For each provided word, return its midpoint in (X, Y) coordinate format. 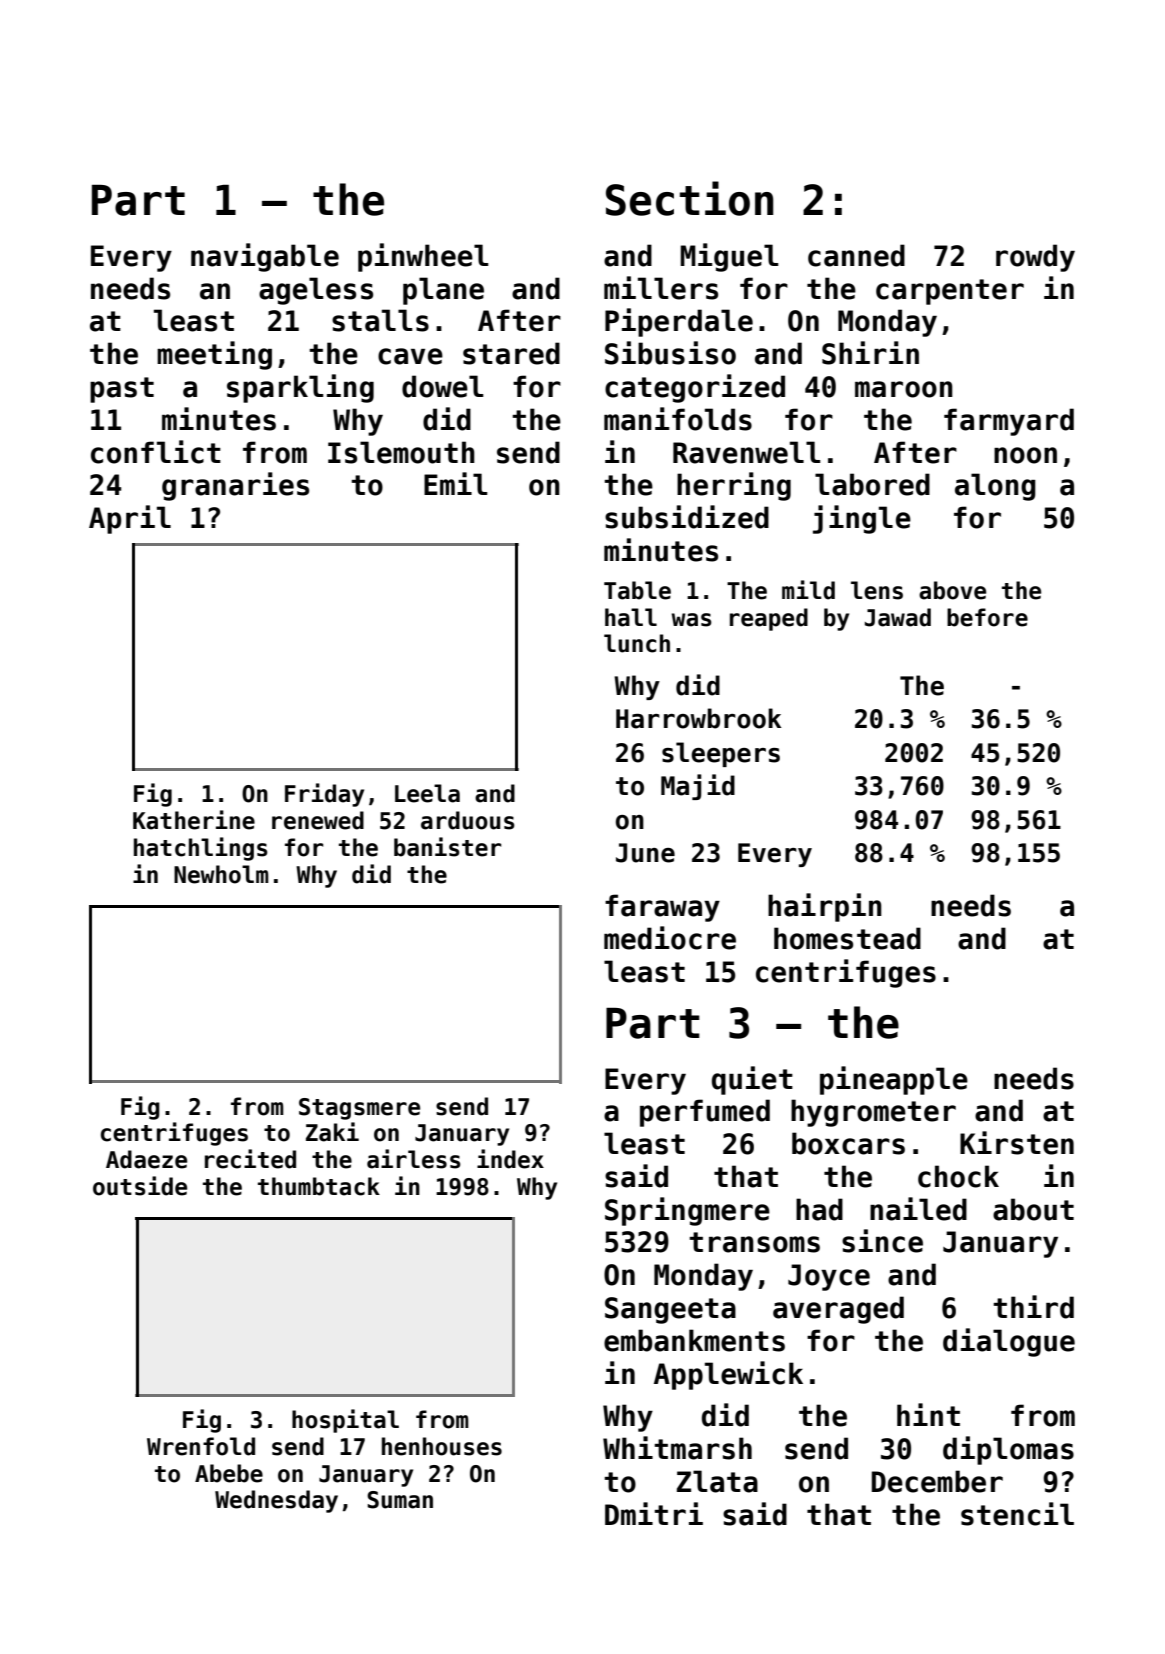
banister (447, 847)
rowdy (1035, 258)
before (987, 617)
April (130, 519)
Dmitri (654, 1513)
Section (690, 198)
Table (637, 590)
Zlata (717, 1481)
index (510, 1159)
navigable (265, 257)
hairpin (825, 907)
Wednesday (276, 1501)
